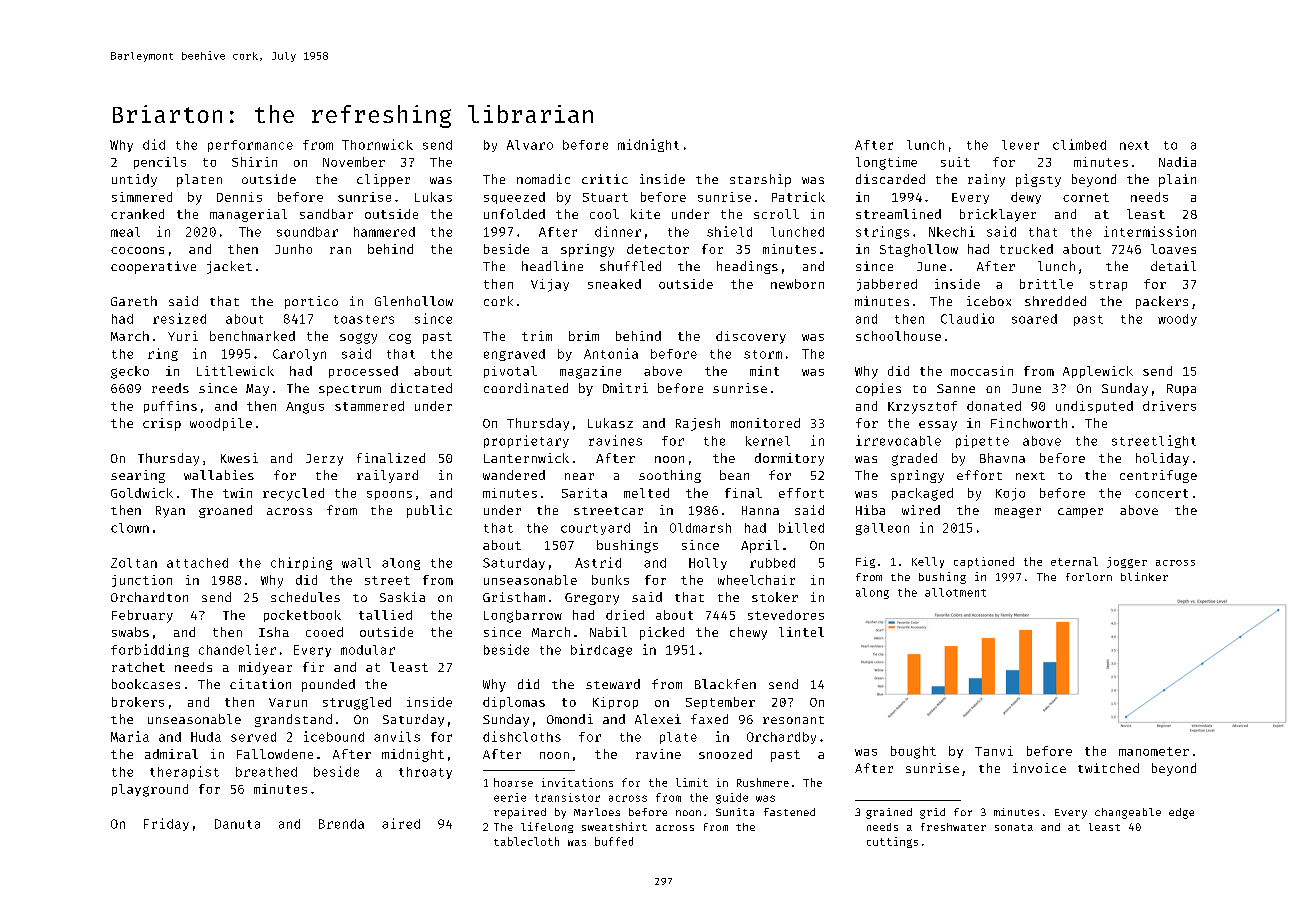 This screenshot has height=924, width=1308. What do you see at coordinates (530, 145) in the screenshot?
I see `Alvaro` at bounding box center [530, 145].
